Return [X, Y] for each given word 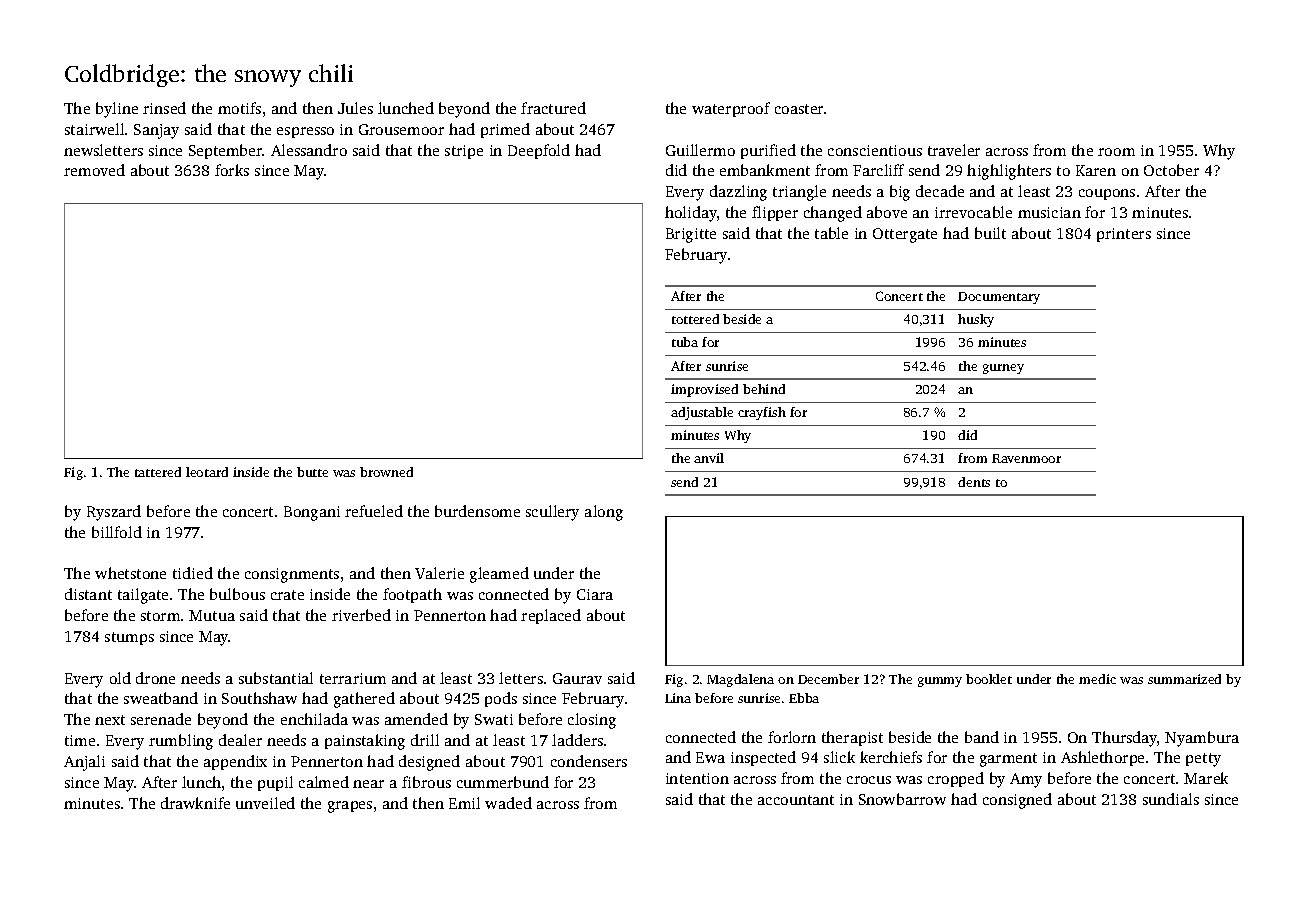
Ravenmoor [1026, 458]
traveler [954, 150]
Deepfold [539, 151]
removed [94, 170]
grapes [350, 807]
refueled [374, 511]
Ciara [595, 594]
